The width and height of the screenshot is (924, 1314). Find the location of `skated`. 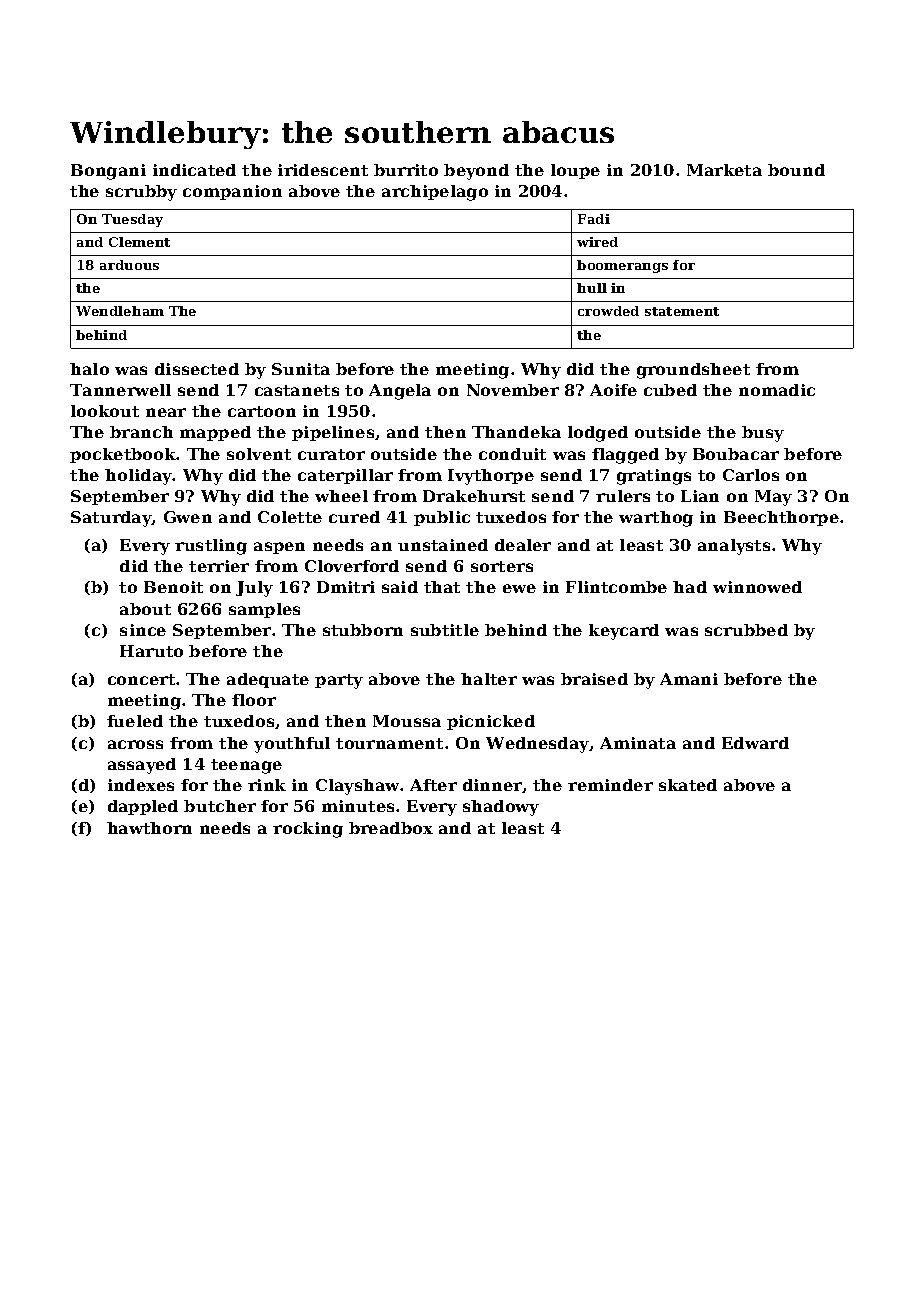

skated is located at coordinates (688, 785).
